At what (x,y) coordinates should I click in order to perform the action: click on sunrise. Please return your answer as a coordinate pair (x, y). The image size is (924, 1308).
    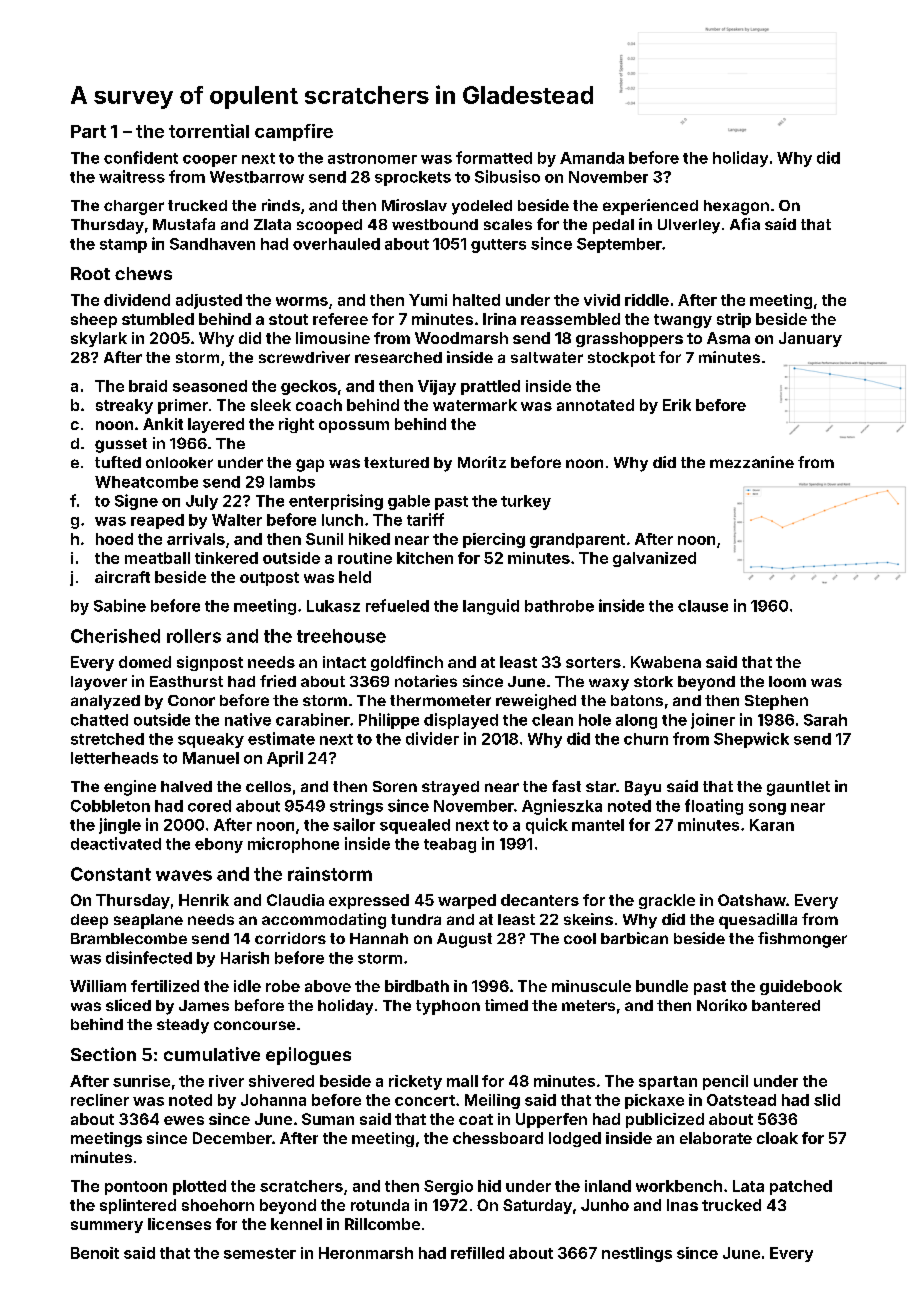
    Looking at the image, I should click on (141, 1081).
